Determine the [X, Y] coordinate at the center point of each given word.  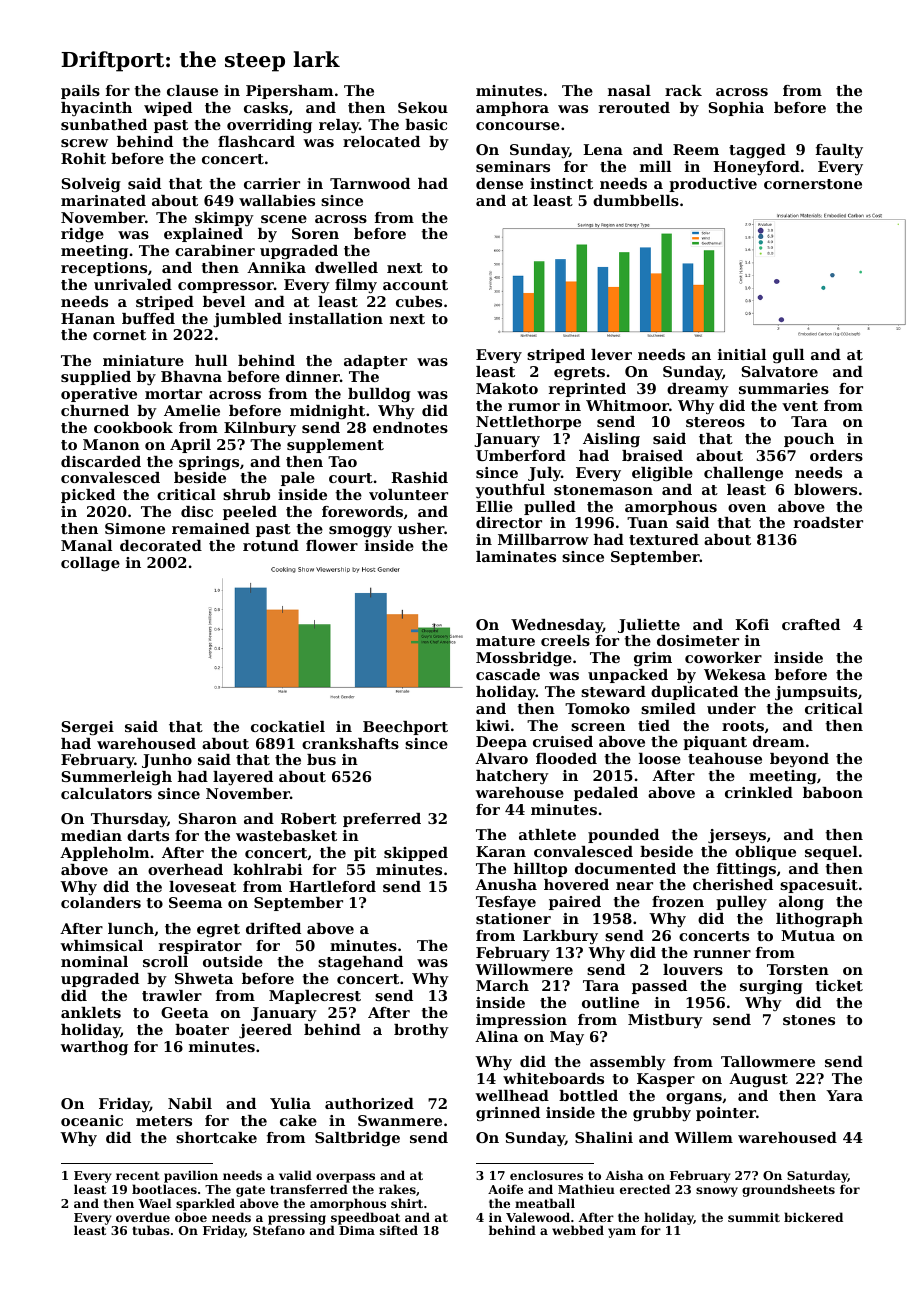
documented [625, 868]
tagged [757, 151]
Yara [844, 1095]
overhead [185, 869]
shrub [246, 494]
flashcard [256, 141]
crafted [811, 624]
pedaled [606, 794]
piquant [715, 743]
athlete [547, 834]
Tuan [647, 522]
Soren [315, 233]
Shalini [604, 1137]
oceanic [92, 1120]
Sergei [87, 728]
